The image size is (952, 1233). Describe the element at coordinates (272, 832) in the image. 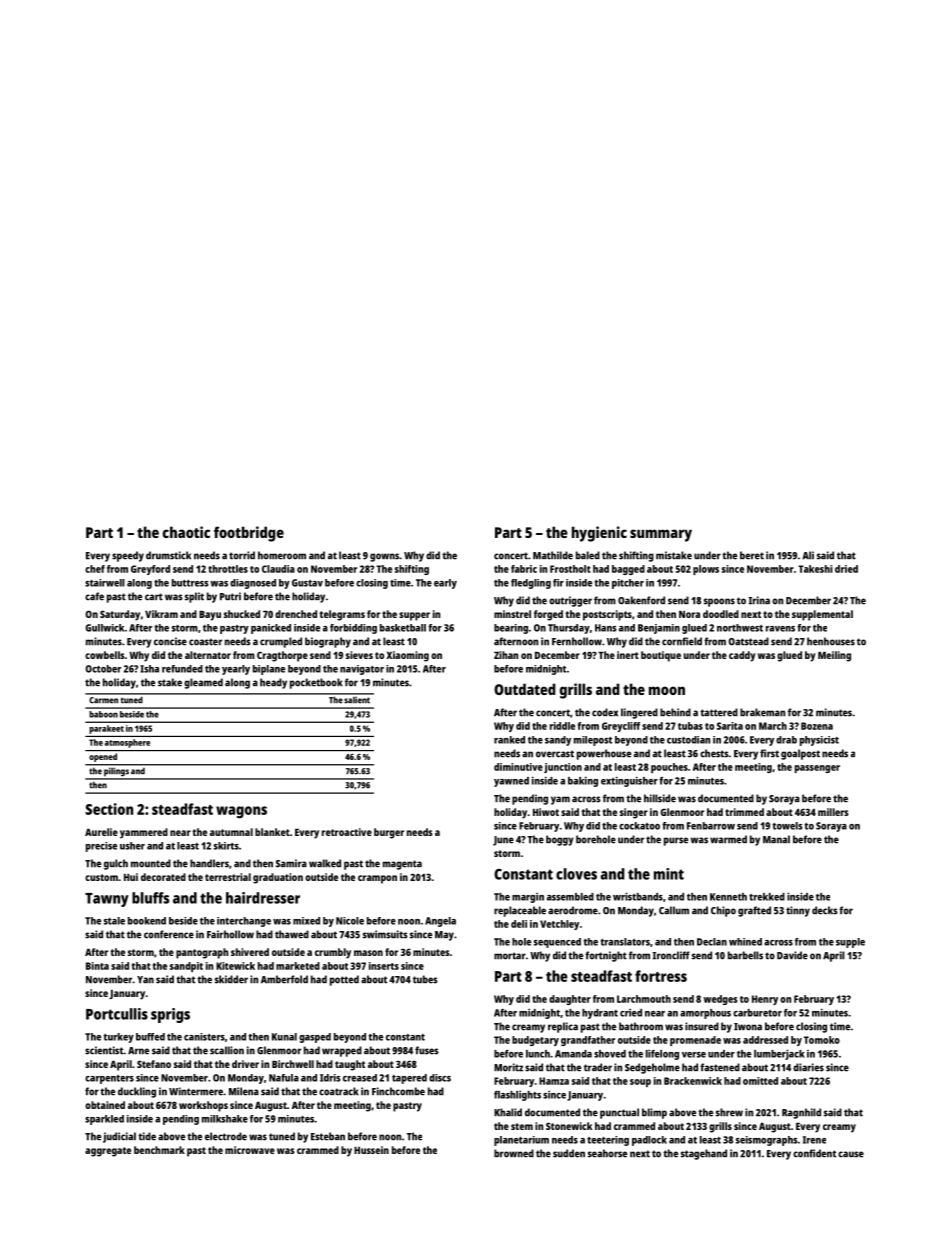

I see `blanket` at that location.
